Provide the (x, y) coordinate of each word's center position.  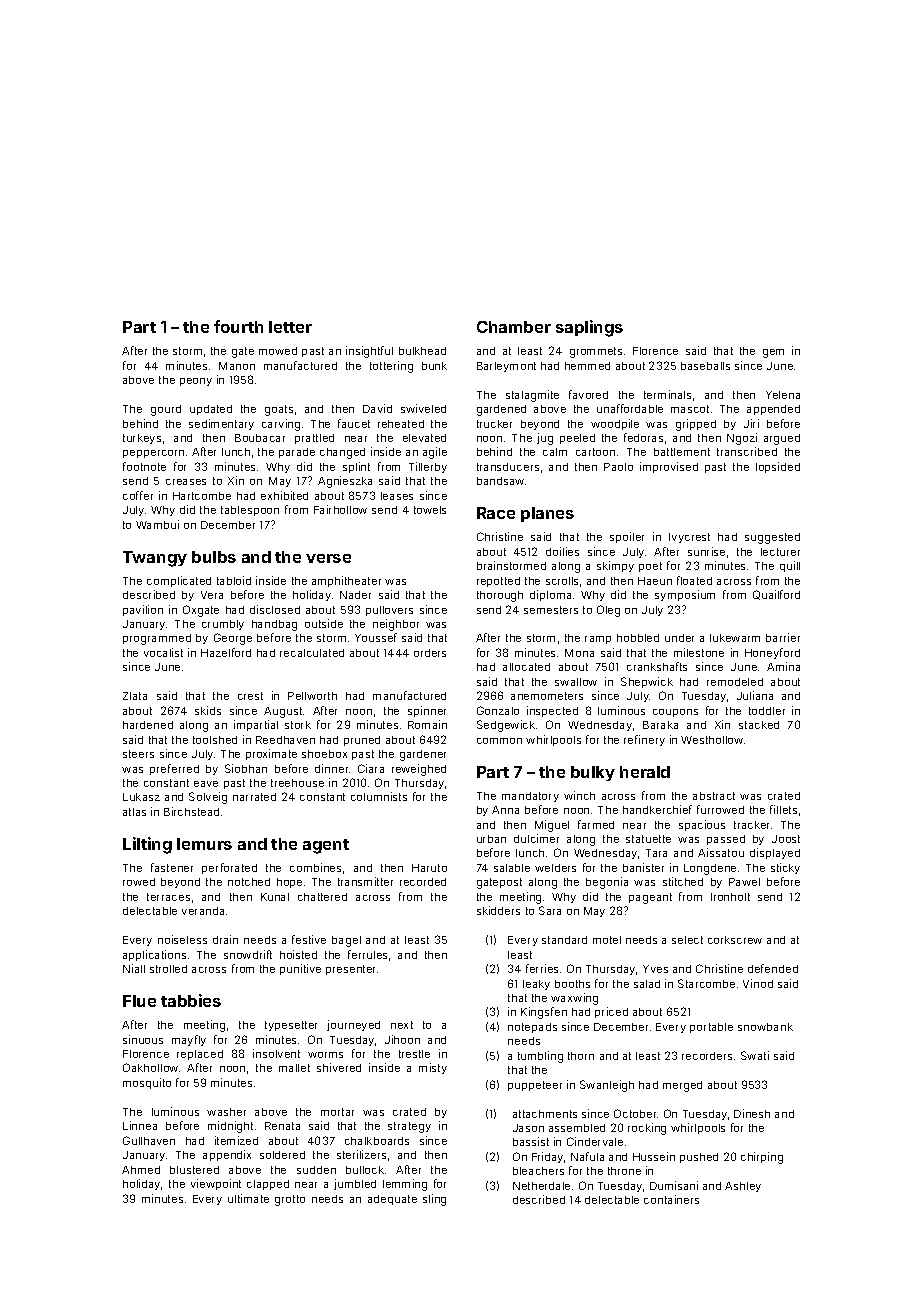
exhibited (284, 495)
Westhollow (712, 740)
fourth (238, 326)
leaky (536, 985)
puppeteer (535, 1086)
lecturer (780, 552)
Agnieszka (345, 482)
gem (773, 353)
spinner (427, 711)
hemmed (587, 366)
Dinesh (752, 1113)
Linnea (140, 1125)
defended (773, 968)
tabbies (191, 1000)
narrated (254, 797)
